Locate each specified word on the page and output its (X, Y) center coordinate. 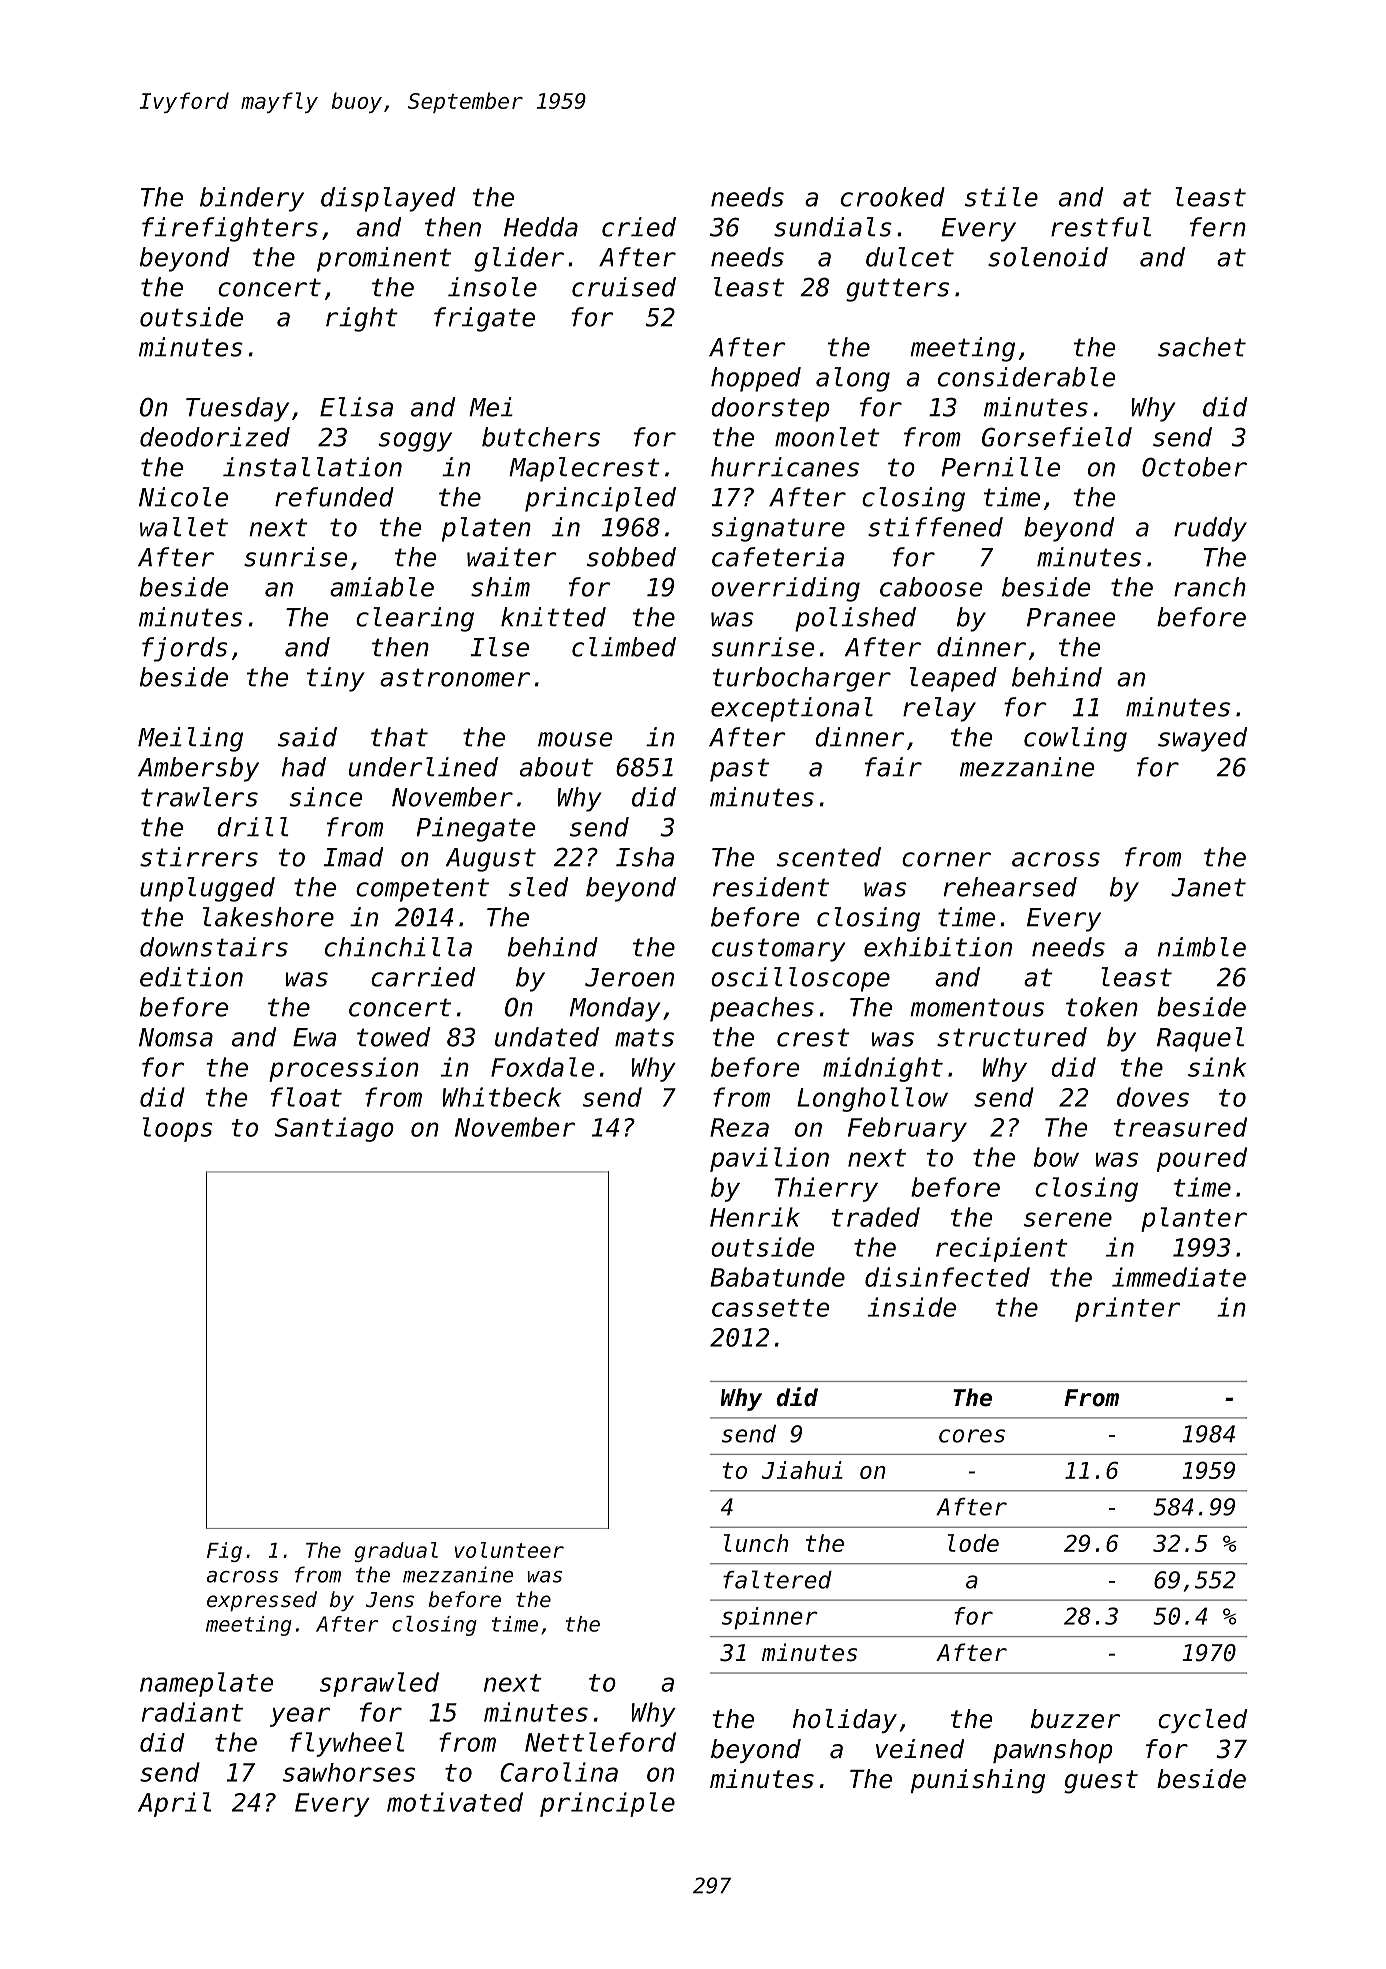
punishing (978, 1781)
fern (1218, 227)
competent (422, 890)
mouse (575, 739)
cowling (1075, 739)
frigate (484, 319)
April (174, 1804)
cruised (624, 287)
